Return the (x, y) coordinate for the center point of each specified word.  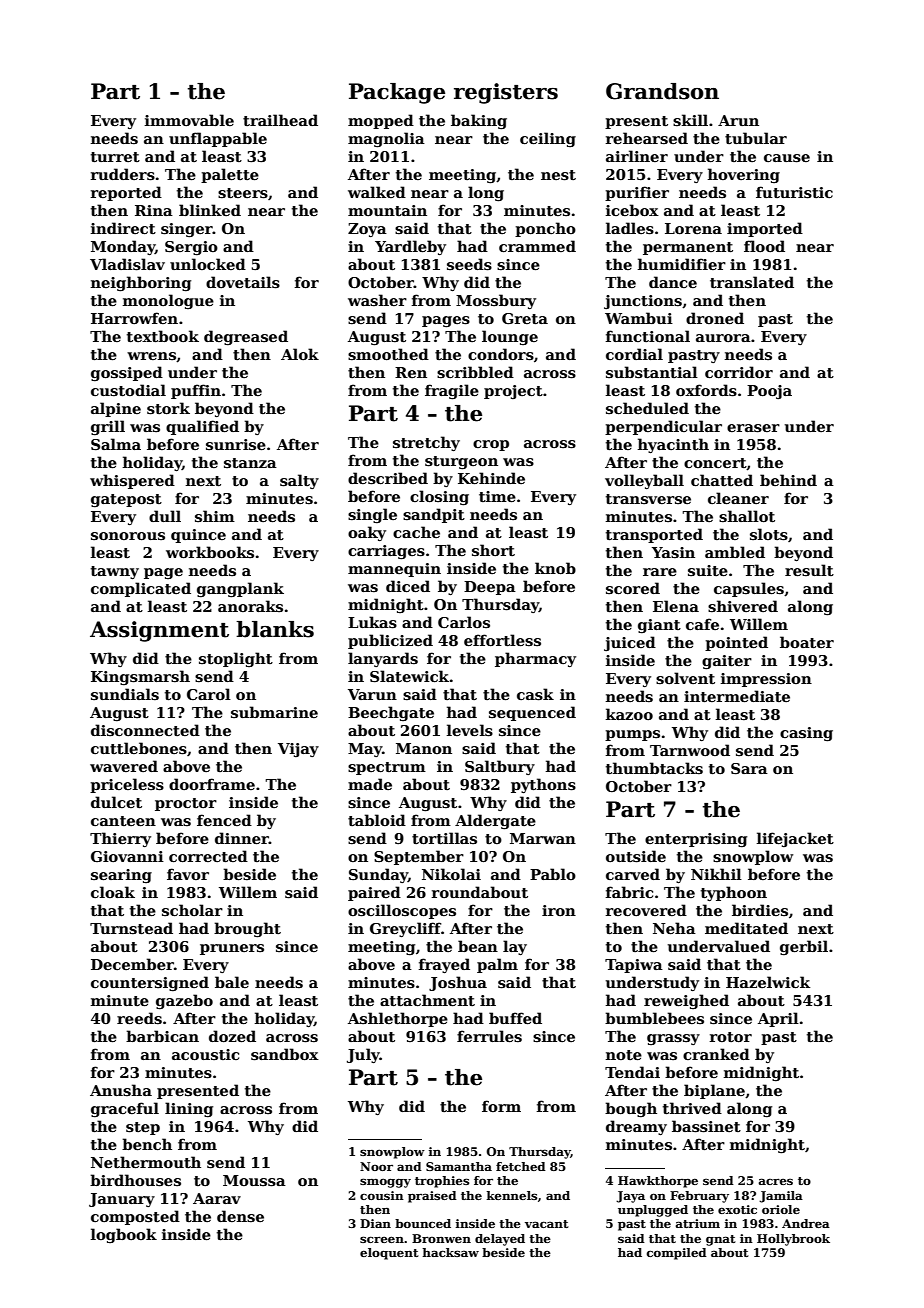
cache (416, 532)
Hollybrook (793, 1240)
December (132, 964)
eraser (753, 428)
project (513, 392)
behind (788, 480)
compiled (677, 1254)
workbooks (210, 552)
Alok (300, 354)
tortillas (444, 838)
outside (636, 856)
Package (397, 93)
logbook (124, 1235)
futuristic (794, 192)
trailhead (280, 120)
